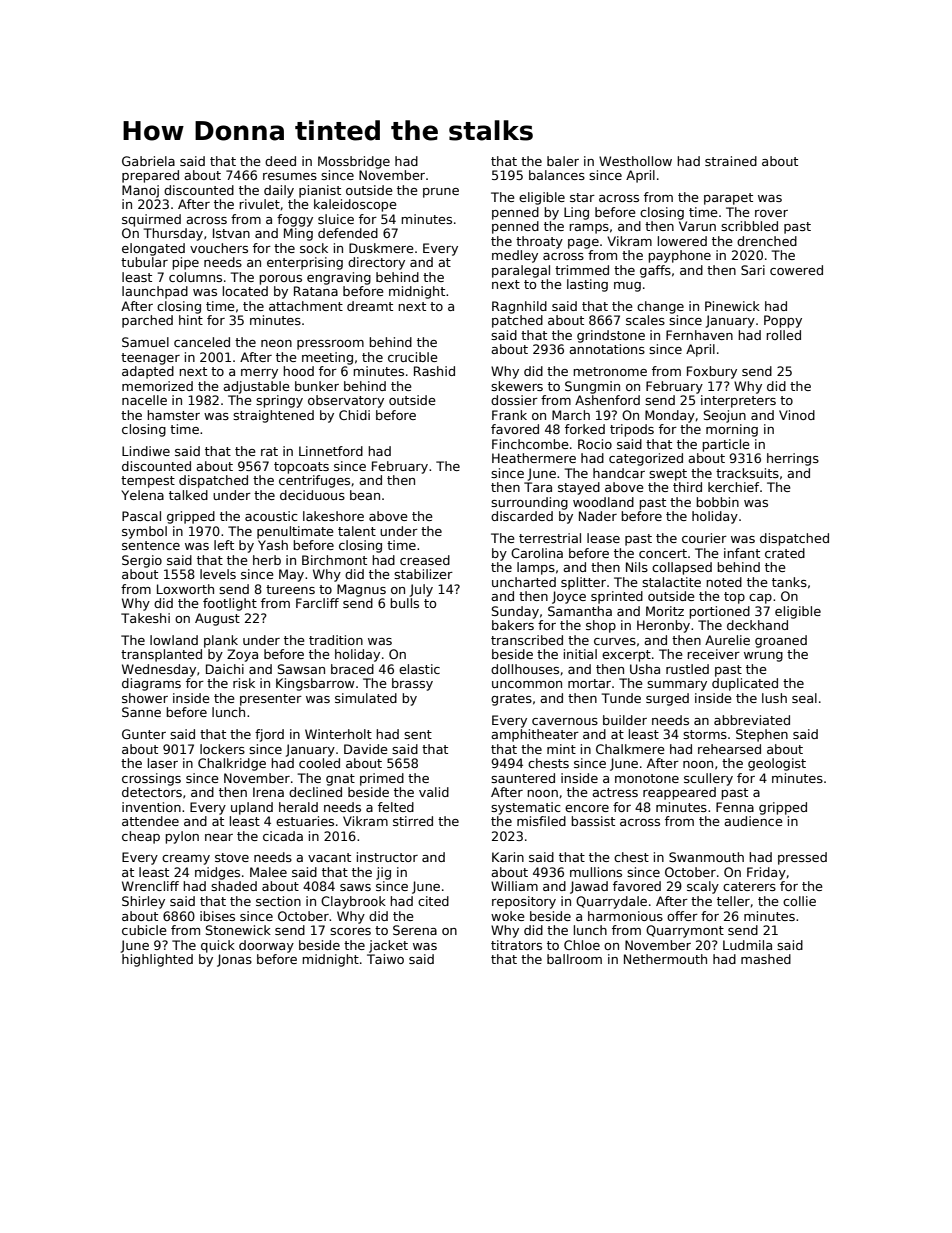  What do you see at coordinates (159, 670) in the screenshot?
I see `Wednesday` at bounding box center [159, 670].
